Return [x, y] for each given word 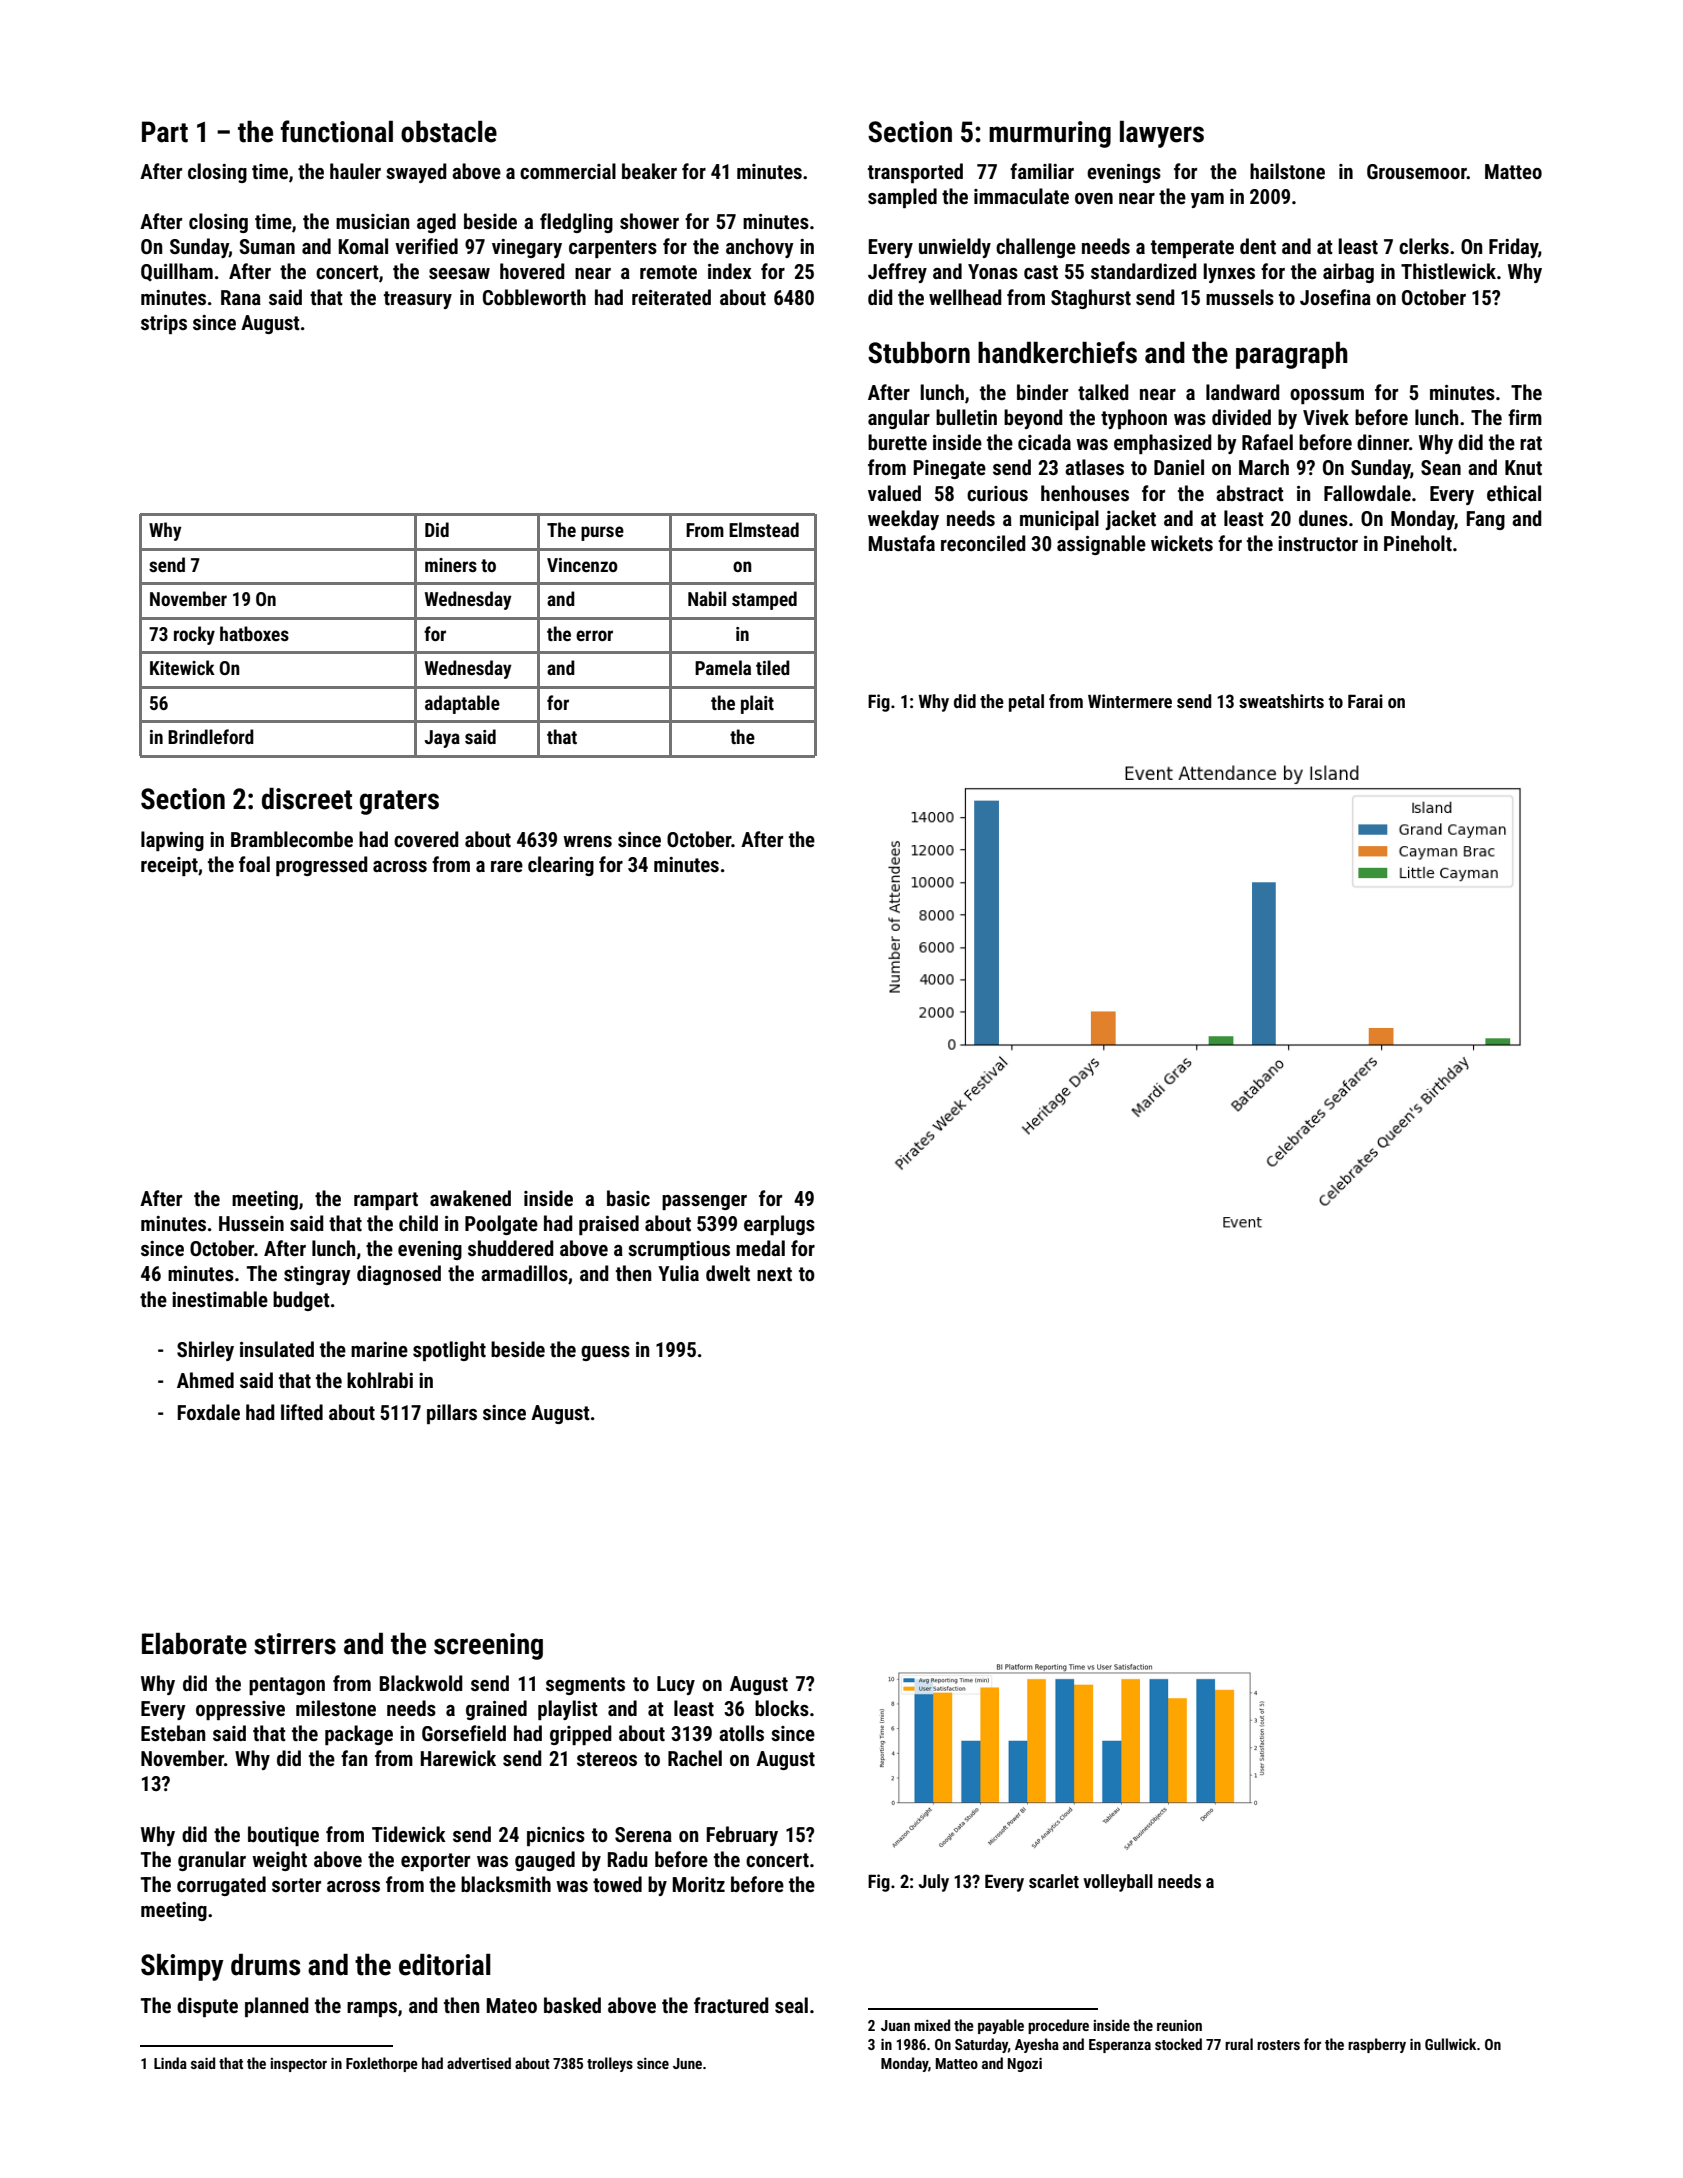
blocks [782, 1708]
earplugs [779, 1225]
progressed [322, 866]
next [774, 1274]
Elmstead [764, 529]
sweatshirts [1281, 701]
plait [757, 704]
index [729, 271]
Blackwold [421, 1683]
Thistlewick [1448, 271]
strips [164, 324]
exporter [435, 1862]
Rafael [1267, 442]
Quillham [177, 272]
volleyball [1118, 1883]
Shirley [205, 1351]
